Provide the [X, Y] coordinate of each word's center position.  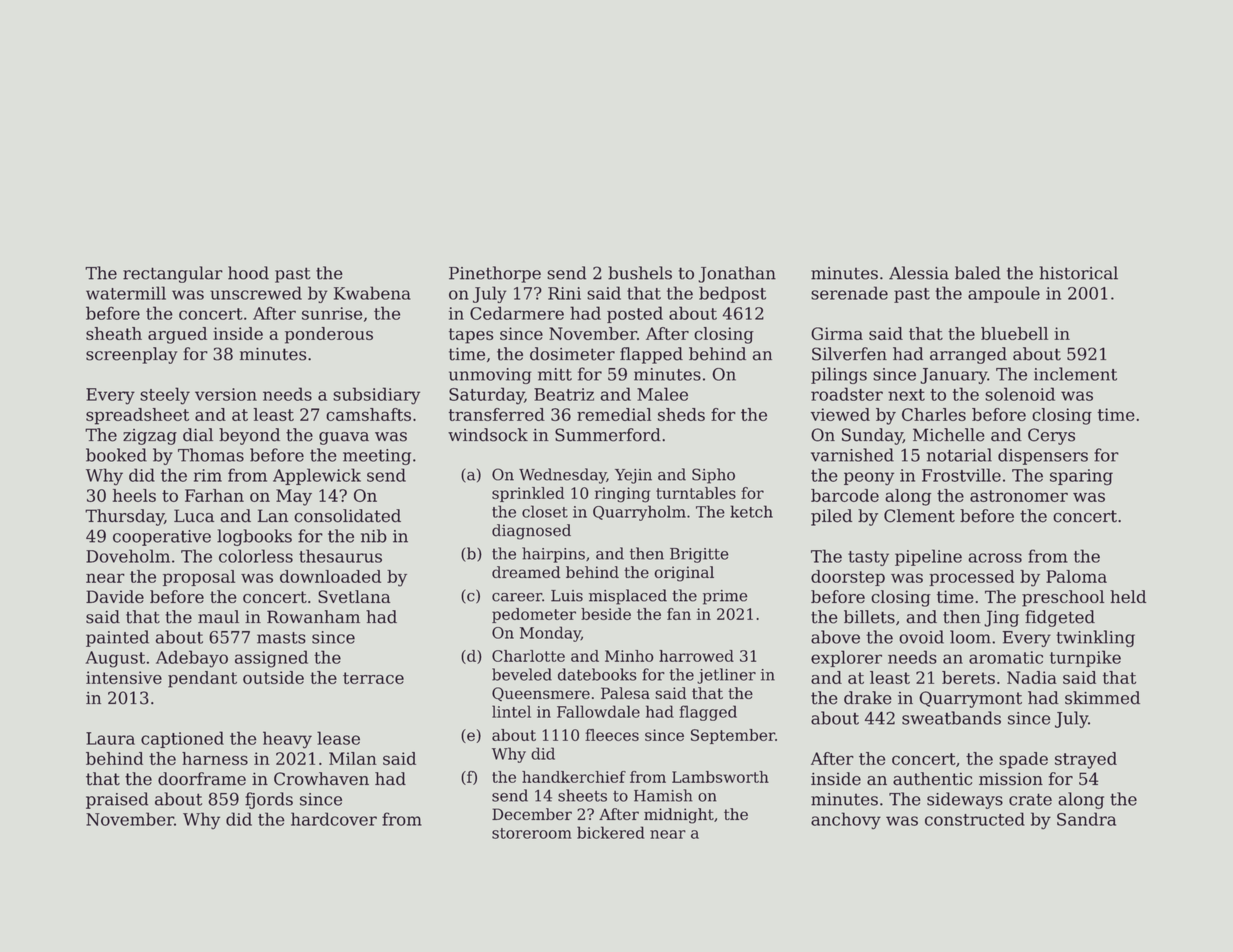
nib [374, 536]
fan [679, 614]
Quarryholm [639, 513]
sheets [582, 795]
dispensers [1043, 456]
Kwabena [372, 293]
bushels [640, 273]
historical [1078, 273]
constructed [975, 819]
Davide [115, 596]
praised [117, 800]
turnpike [1085, 658]
